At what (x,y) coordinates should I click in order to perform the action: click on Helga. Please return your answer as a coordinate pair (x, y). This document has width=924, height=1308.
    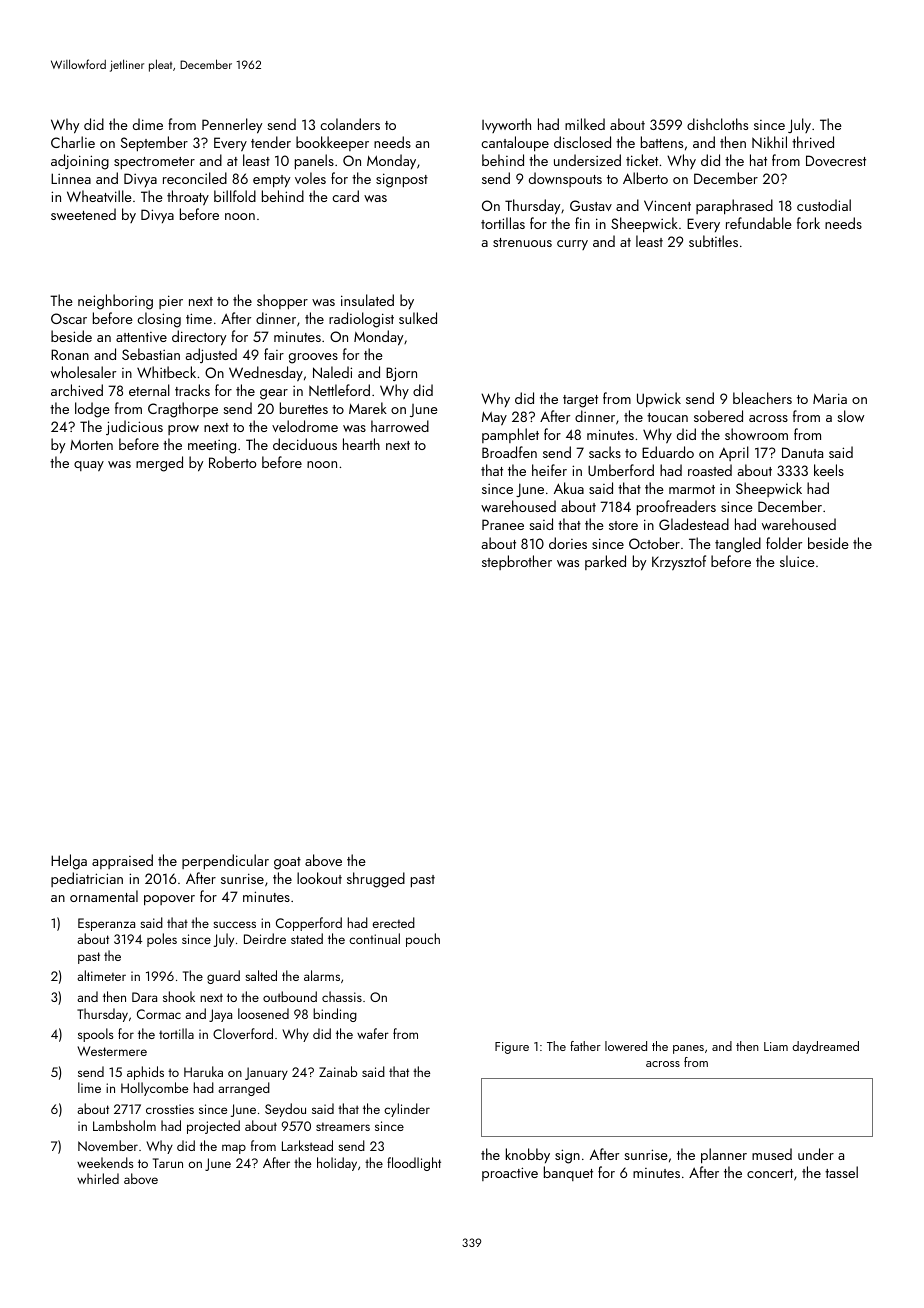
    Looking at the image, I should click on (69, 862).
